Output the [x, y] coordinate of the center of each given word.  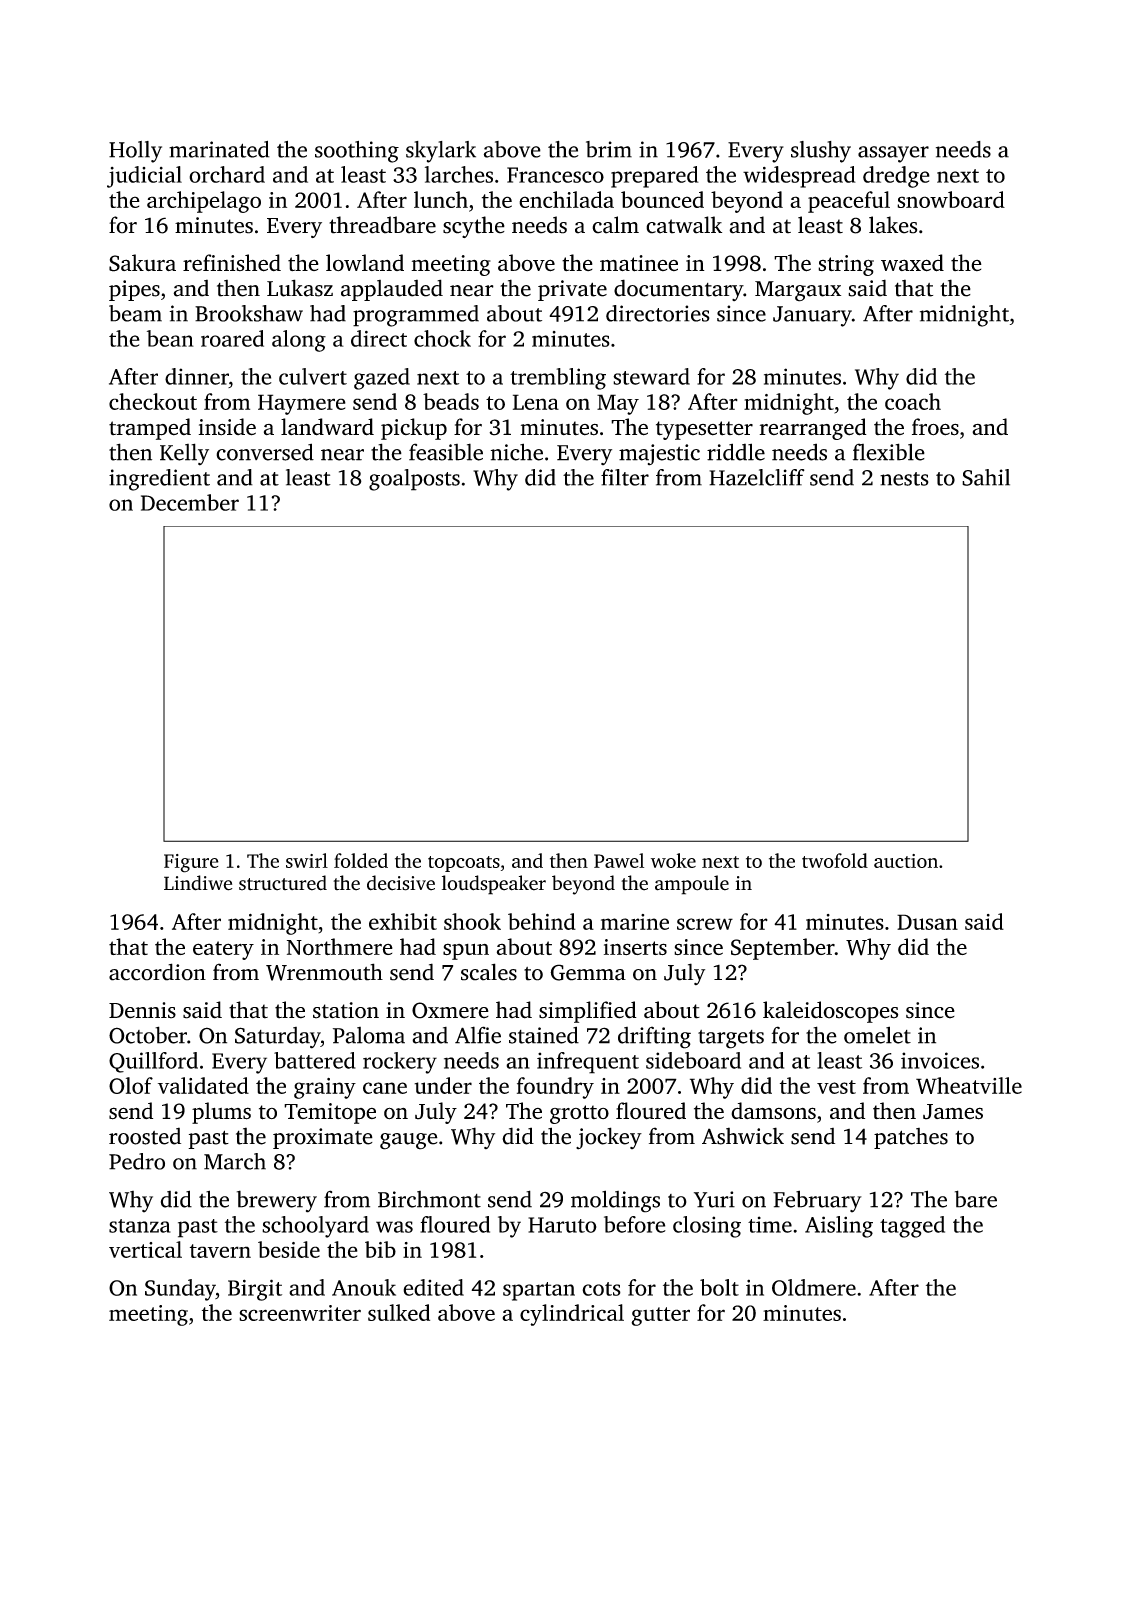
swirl [307, 860]
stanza [140, 1226]
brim [609, 149]
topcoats [464, 864]
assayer [893, 154]
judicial [144, 177]
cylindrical [572, 1315]
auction [906, 861]
